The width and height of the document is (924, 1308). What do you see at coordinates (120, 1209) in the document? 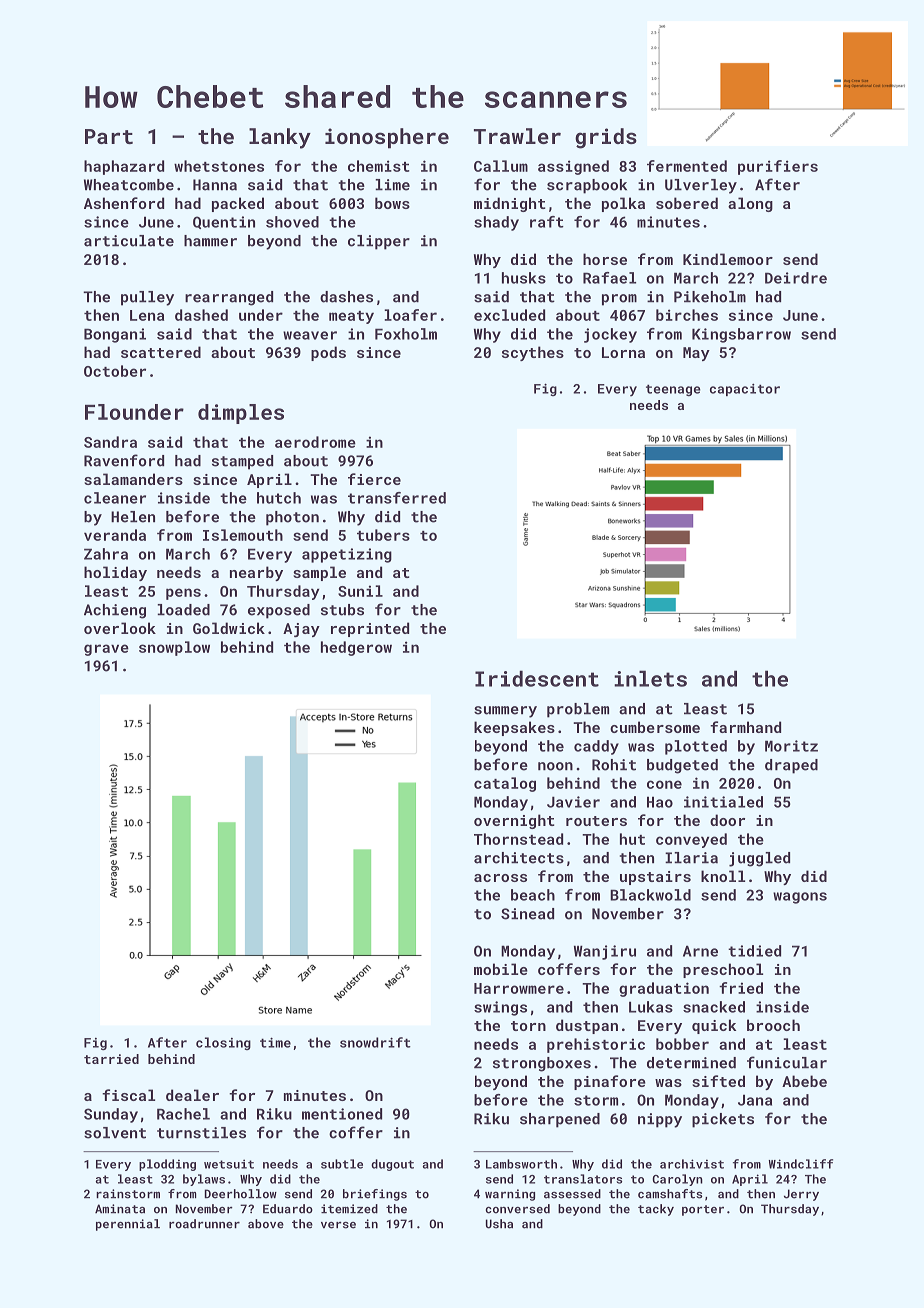
I see `Aminata` at bounding box center [120, 1209].
